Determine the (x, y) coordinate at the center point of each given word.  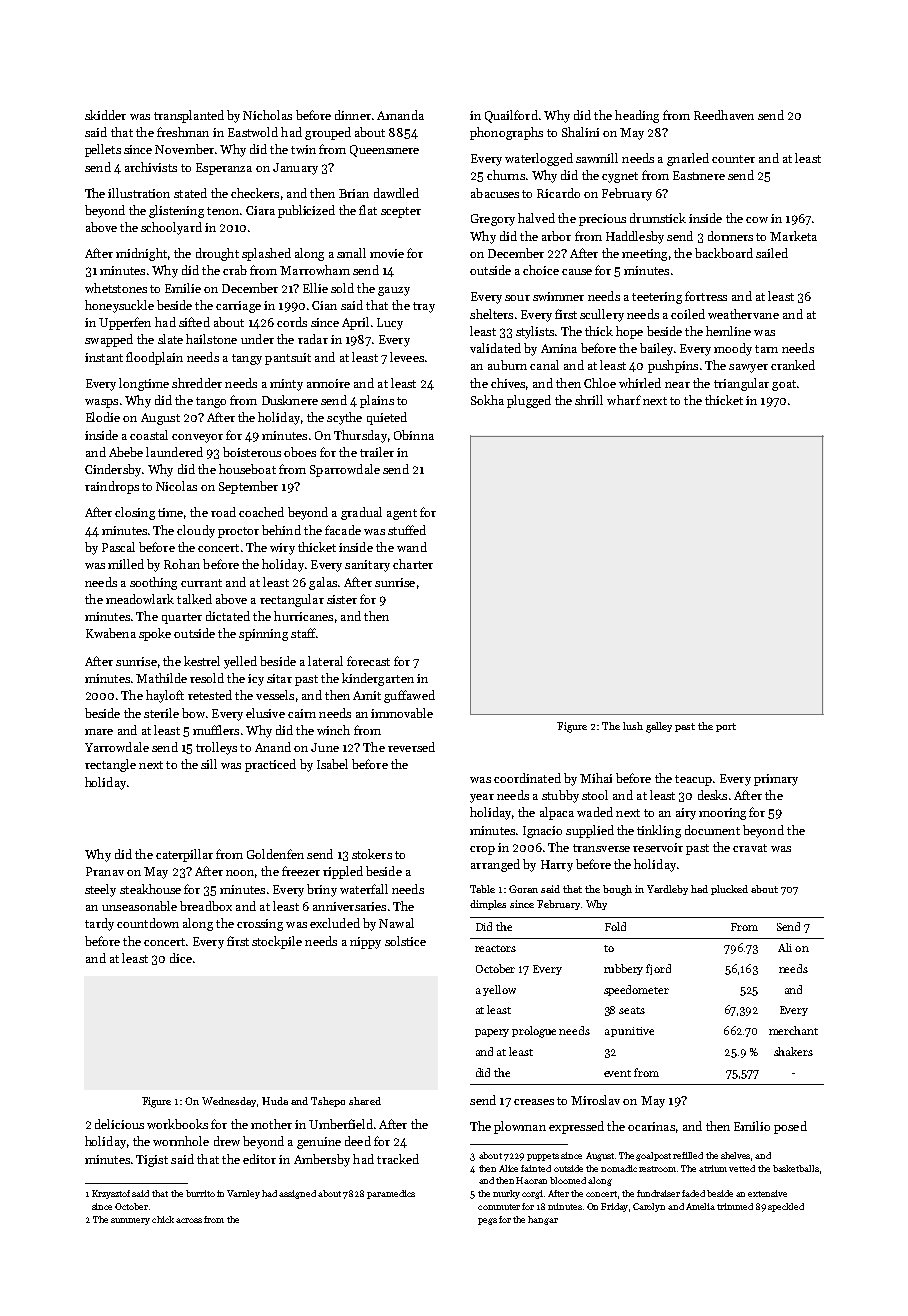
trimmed (735, 1206)
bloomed (568, 1180)
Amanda (400, 115)
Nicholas (267, 115)
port (726, 727)
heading (637, 116)
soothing (153, 583)
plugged (529, 401)
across (189, 1220)
